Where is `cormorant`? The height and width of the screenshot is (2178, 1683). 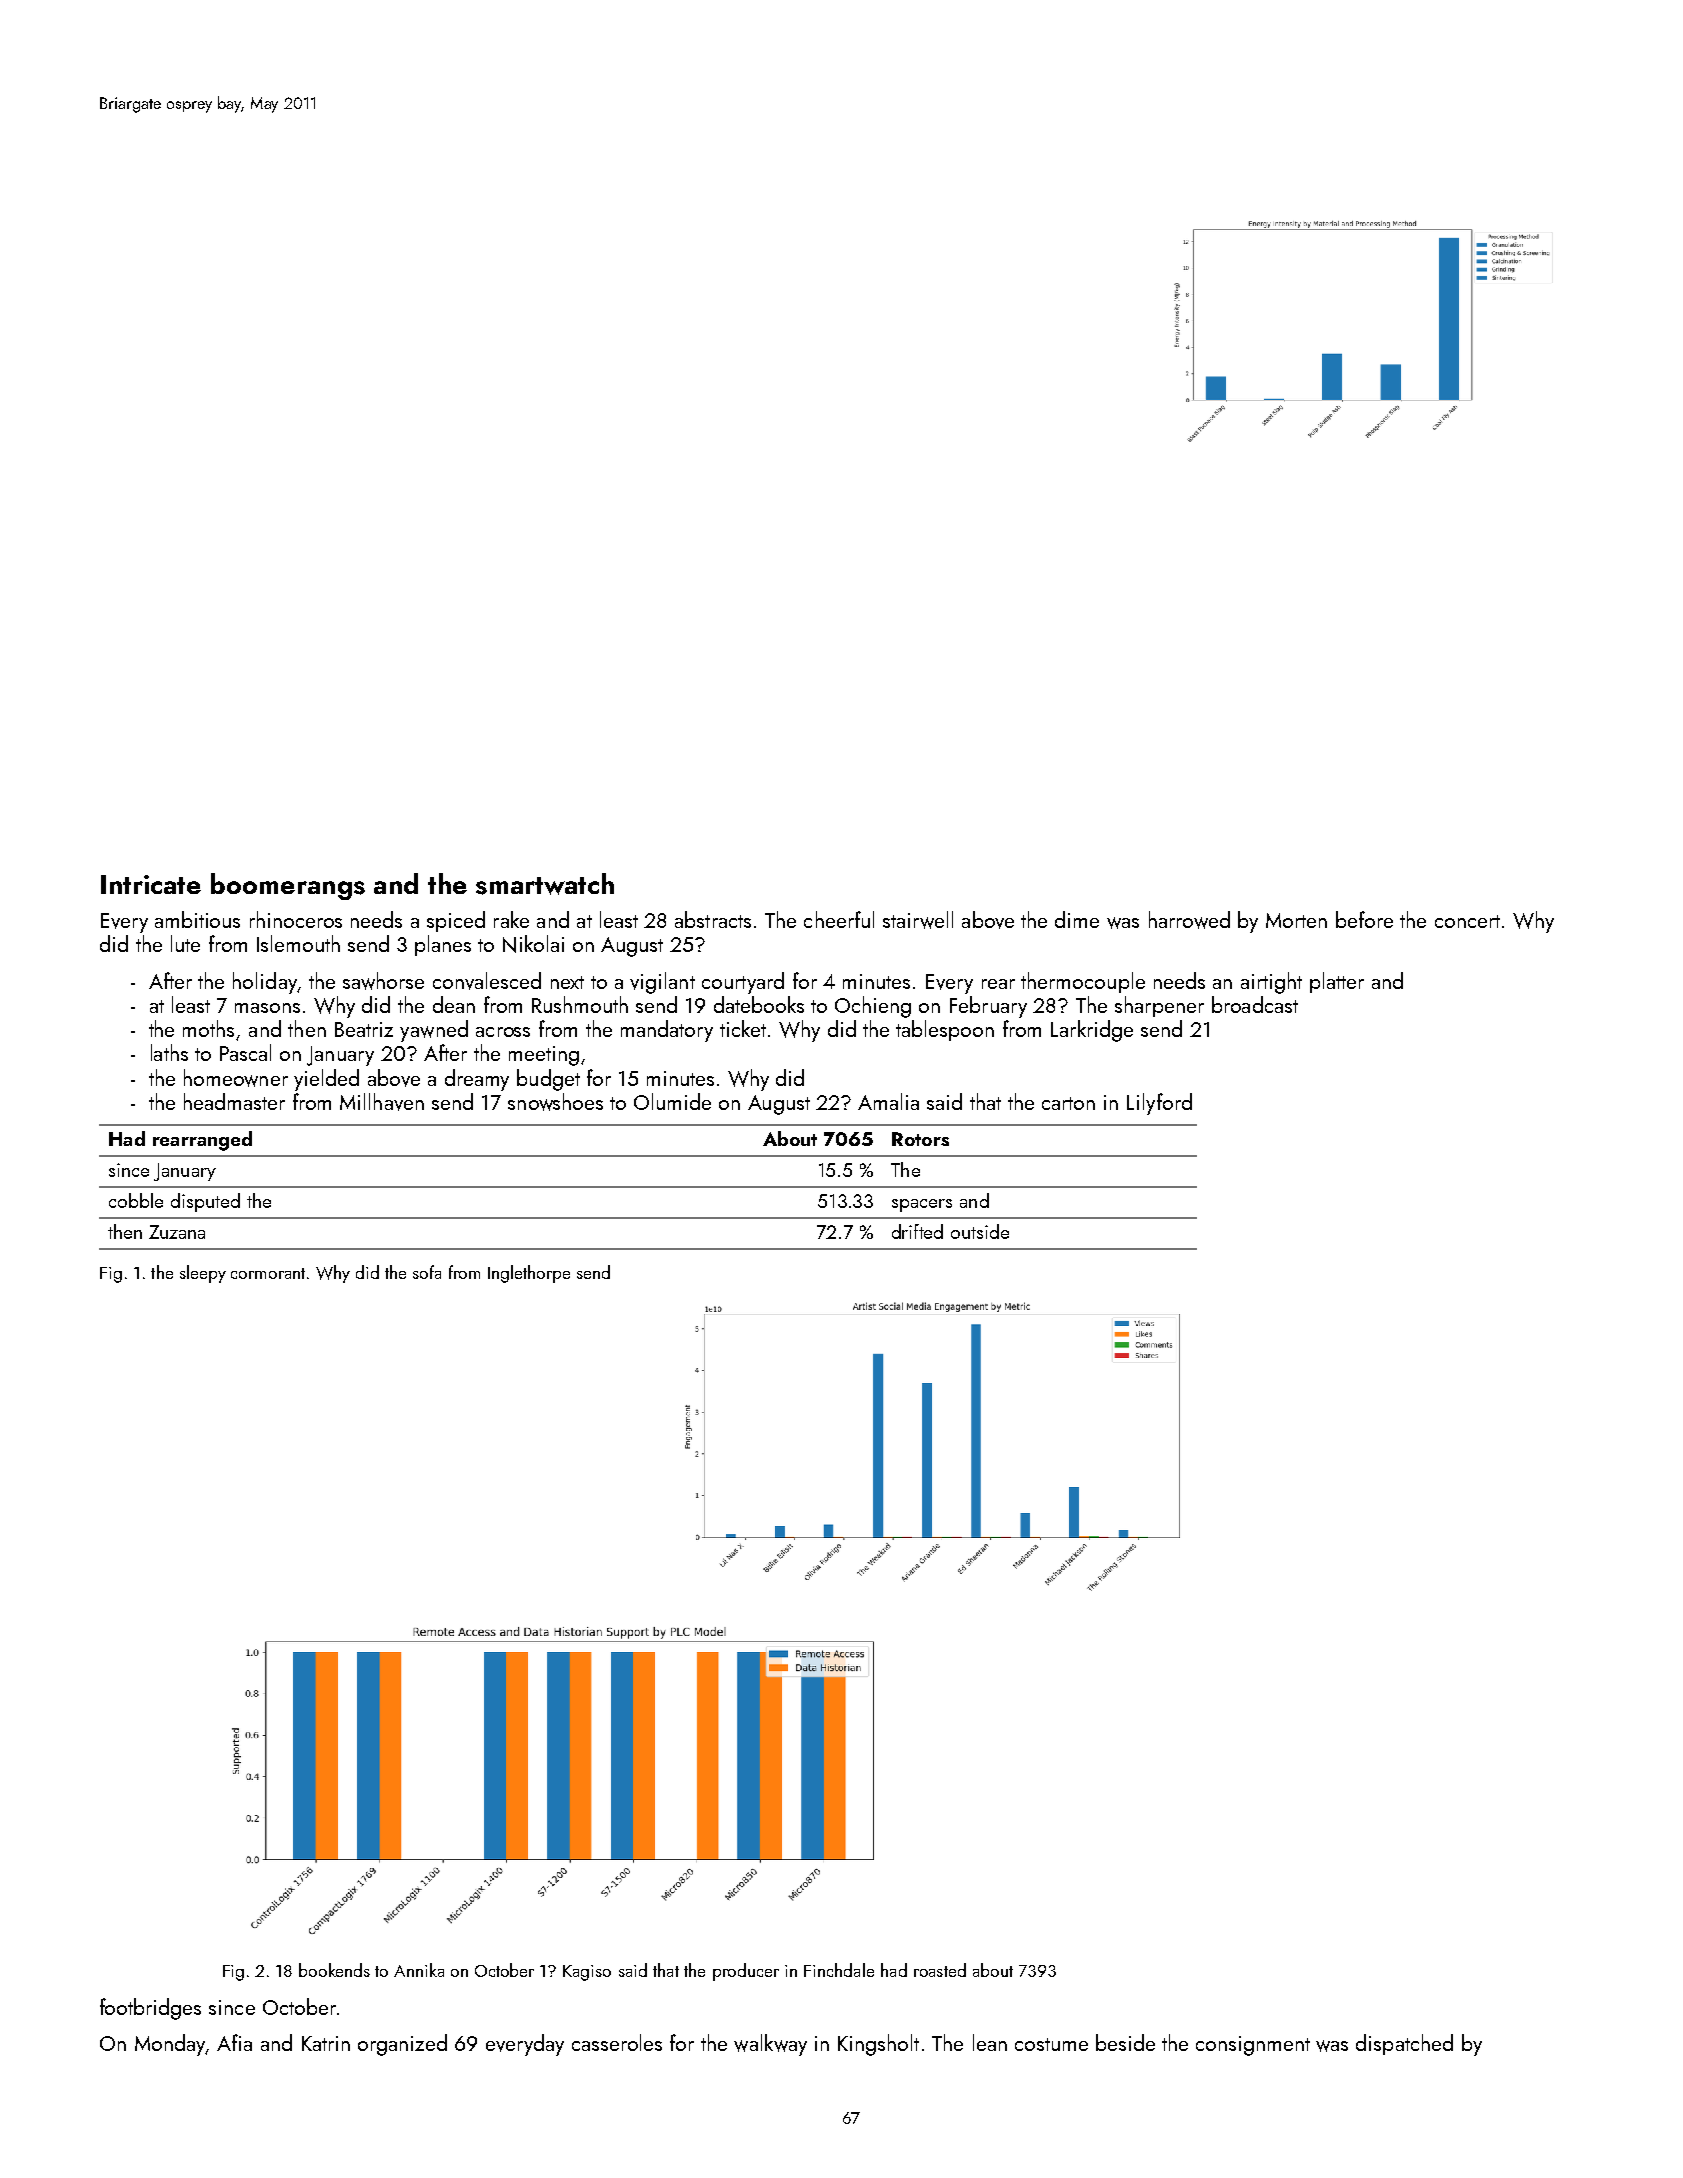
cormorant is located at coordinates (268, 1273).
